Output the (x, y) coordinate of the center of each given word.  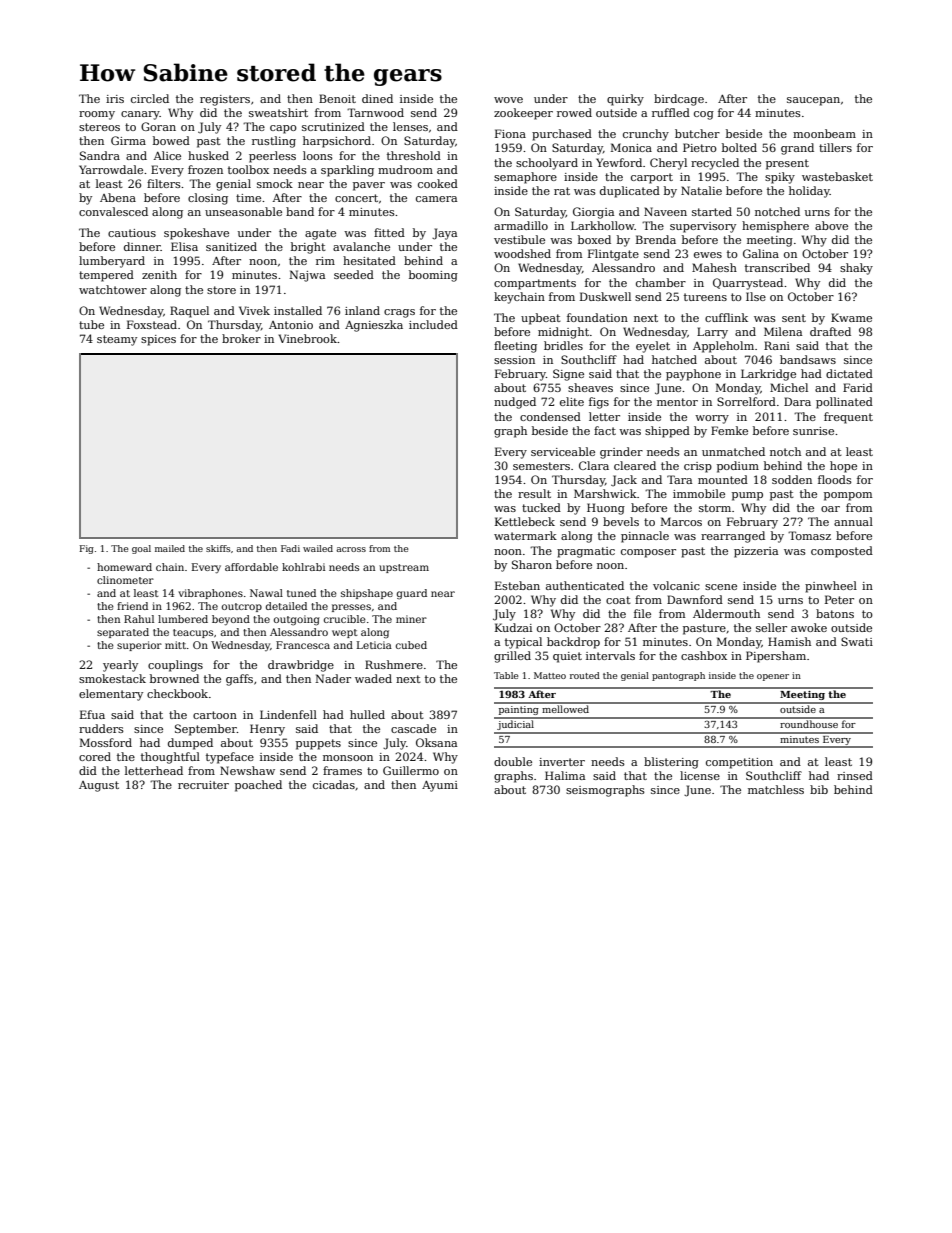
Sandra (100, 155)
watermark (525, 535)
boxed (594, 239)
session (514, 360)
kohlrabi (303, 567)
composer (648, 553)
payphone (693, 375)
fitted (389, 232)
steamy (117, 340)
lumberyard (112, 262)
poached (258, 786)
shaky (856, 269)
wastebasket (837, 176)
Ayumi (440, 786)
